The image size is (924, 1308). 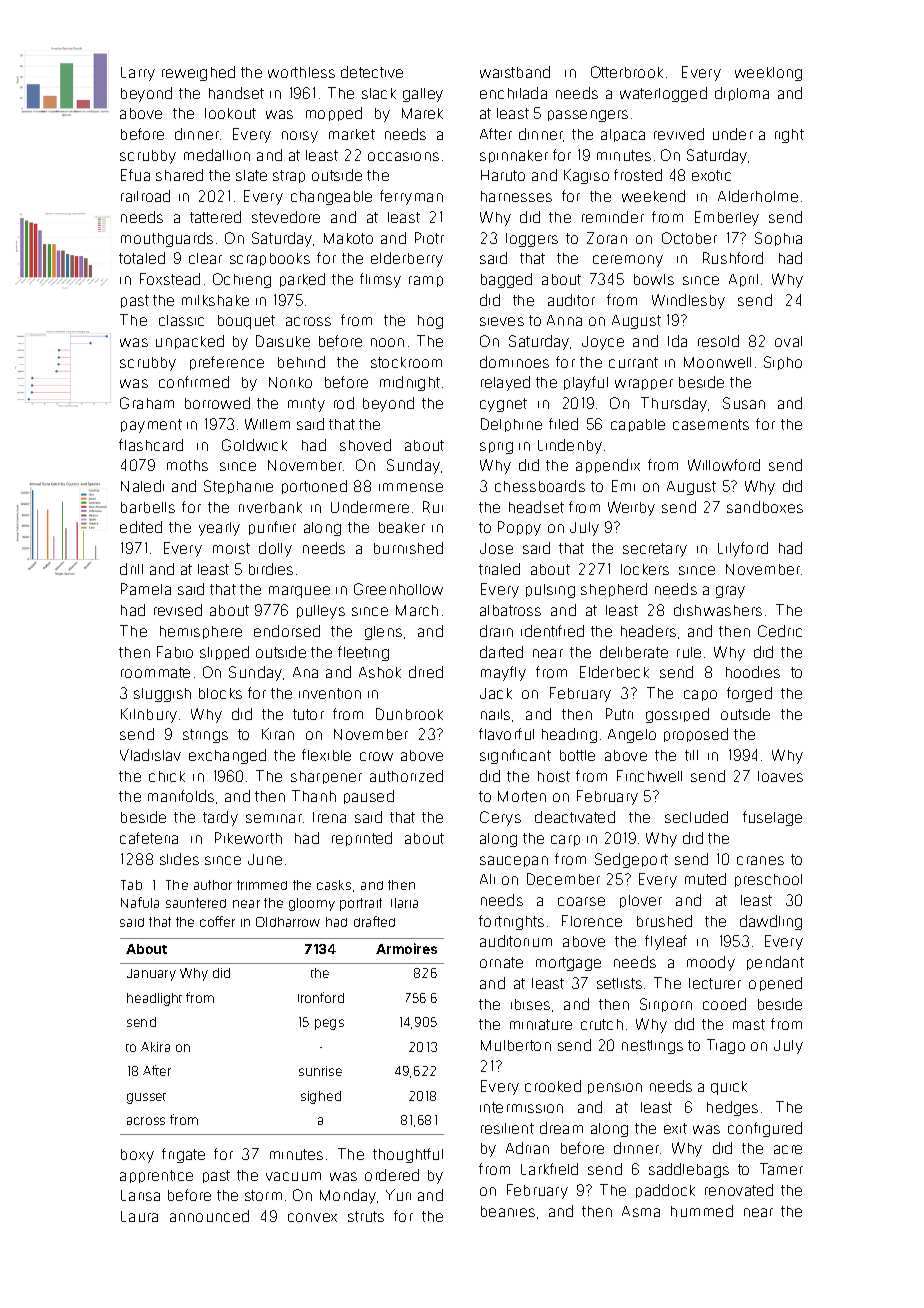 What do you see at coordinates (663, 94) in the document?
I see `waterlogged` at bounding box center [663, 94].
